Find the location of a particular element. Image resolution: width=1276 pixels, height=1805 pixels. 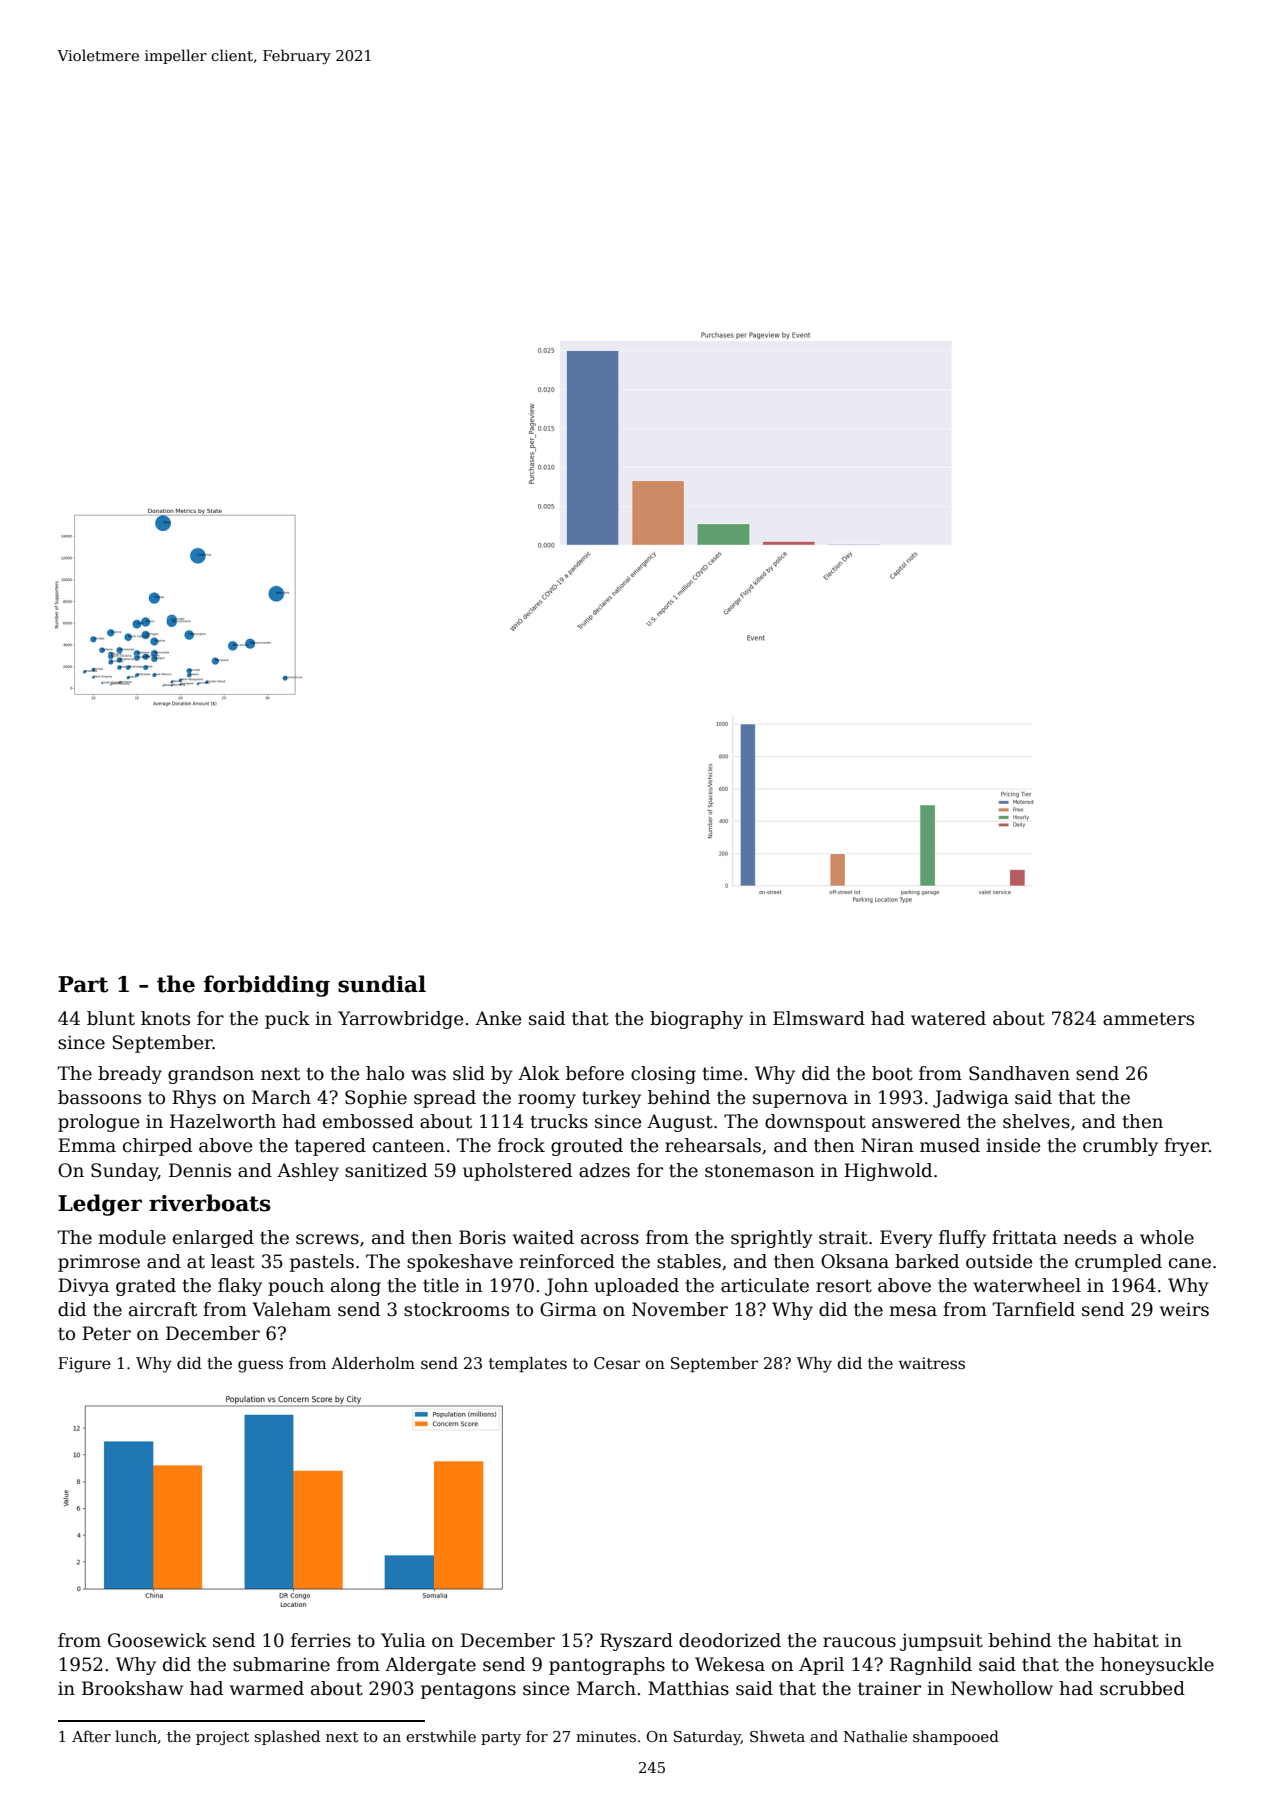

waitress is located at coordinates (931, 1363).
